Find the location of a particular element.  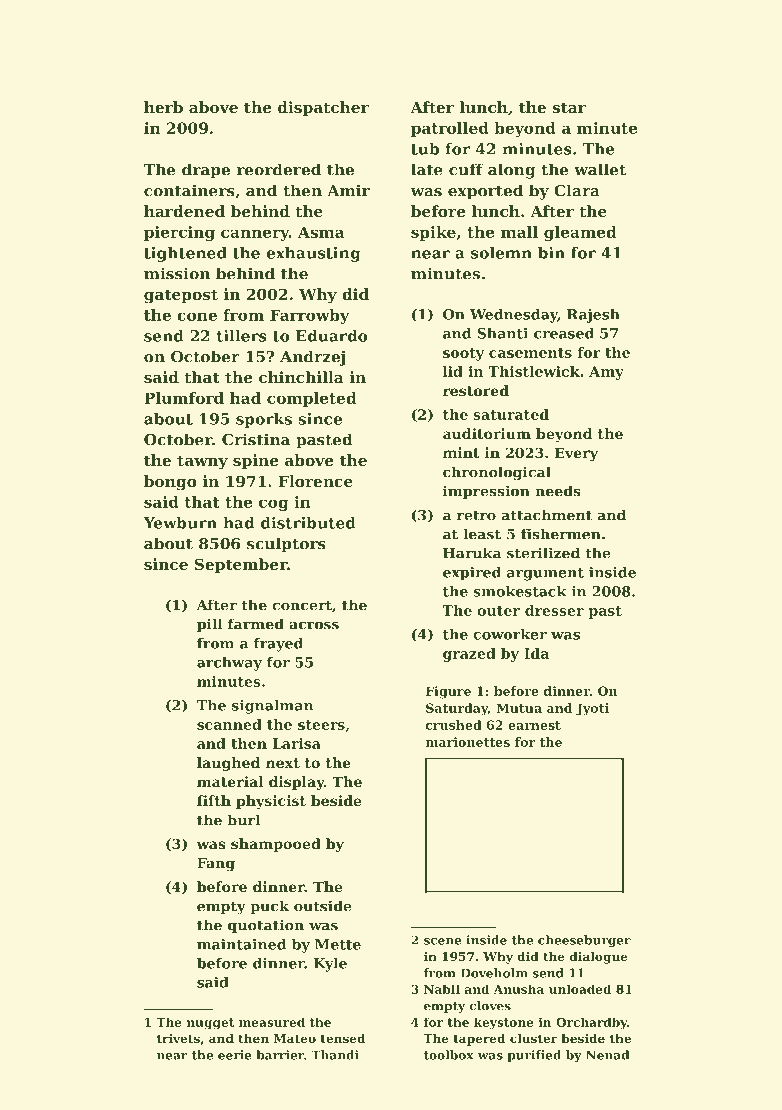

tillers is located at coordinates (242, 336).
